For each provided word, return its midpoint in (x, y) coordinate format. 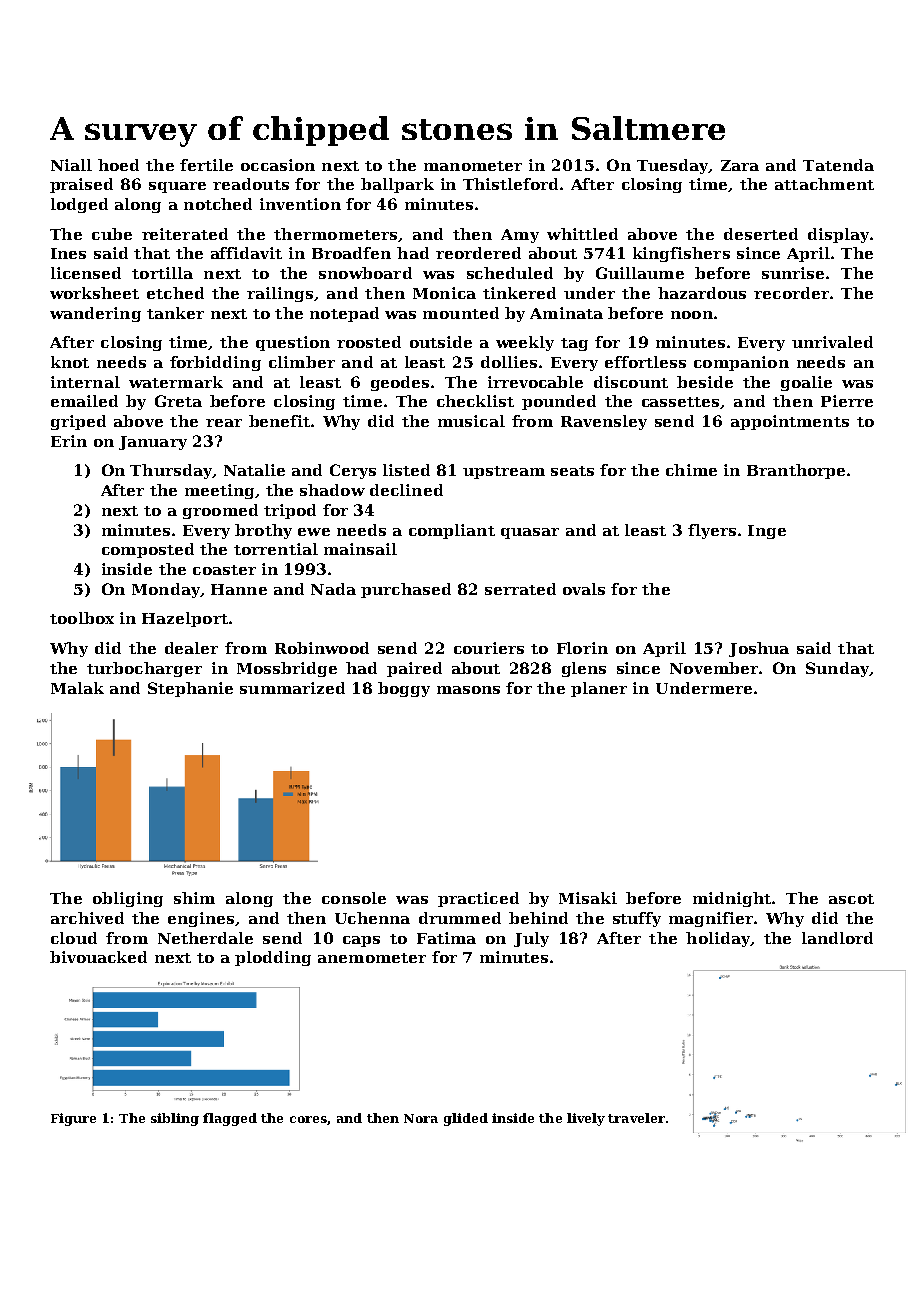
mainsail (360, 549)
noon (692, 315)
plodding (273, 958)
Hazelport (185, 619)
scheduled (510, 273)
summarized (292, 688)
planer (599, 689)
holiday (718, 939)
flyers (712, 531)
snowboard (365, 273)
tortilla (162, 273)
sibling (175, 1119)
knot (70, 362)
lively (586, 1119)
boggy (404, 689)
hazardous (702, 293)
